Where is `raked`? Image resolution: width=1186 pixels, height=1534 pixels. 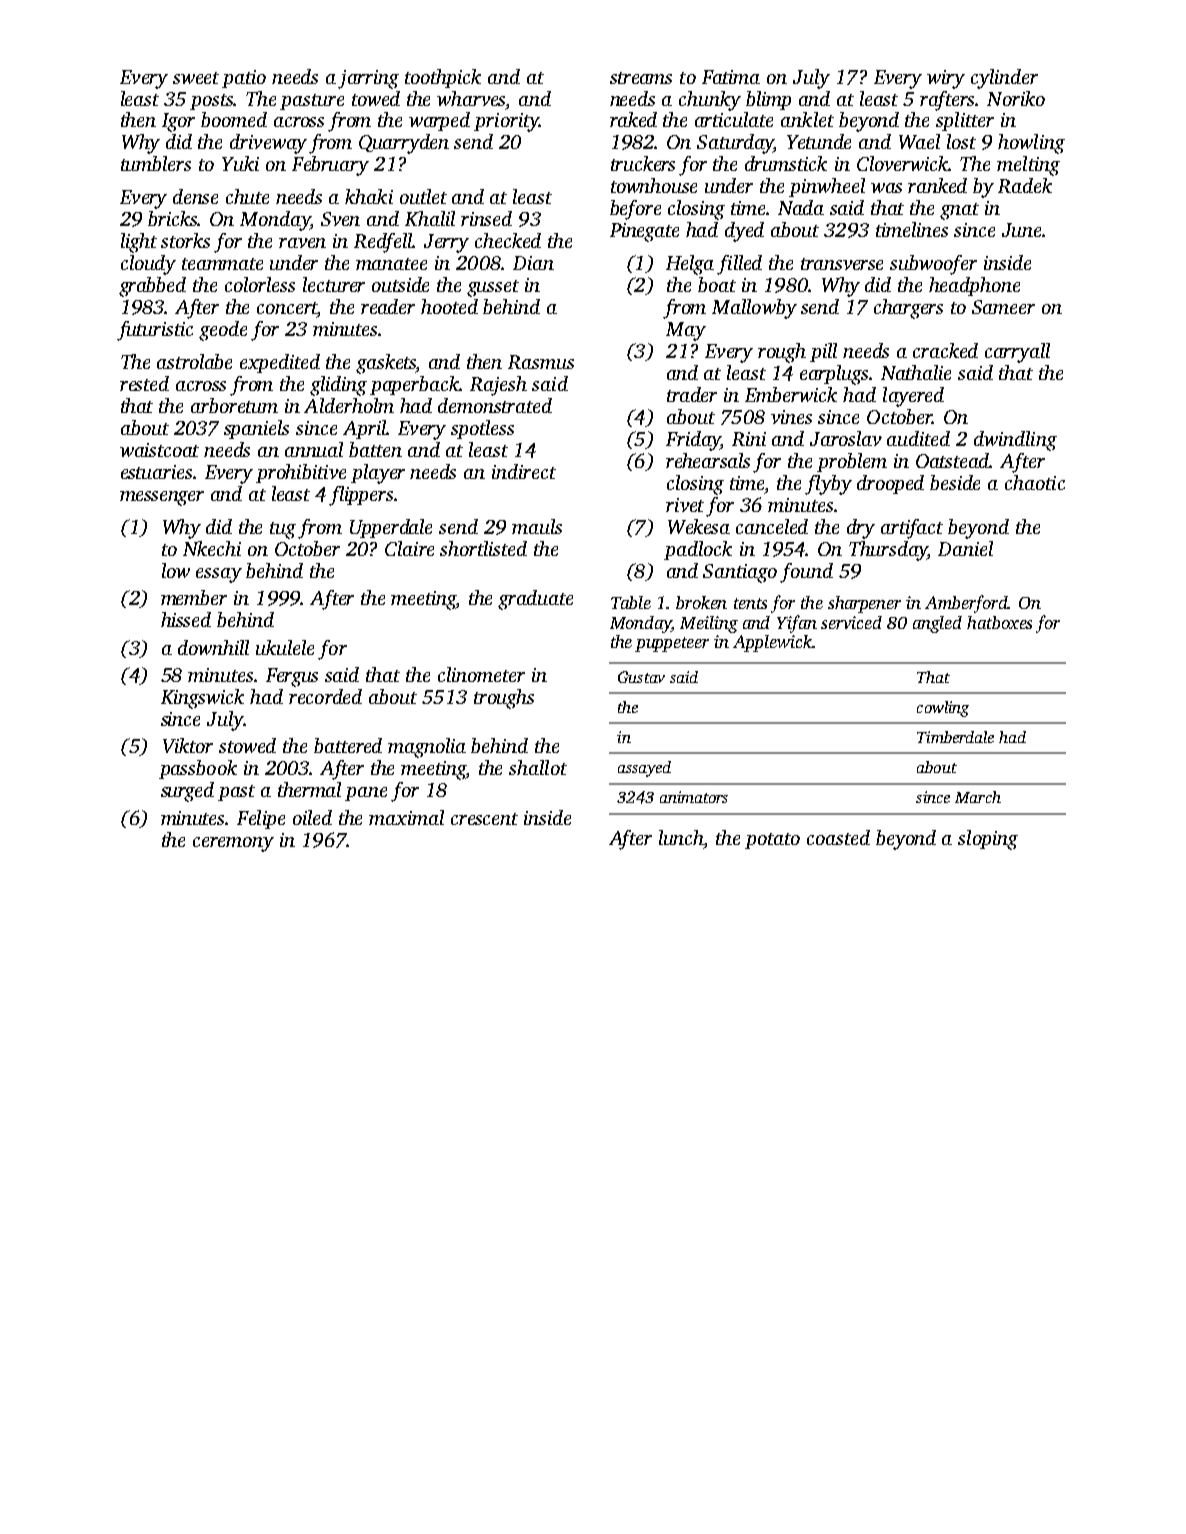
raked is located at coordinates (633, 119).
